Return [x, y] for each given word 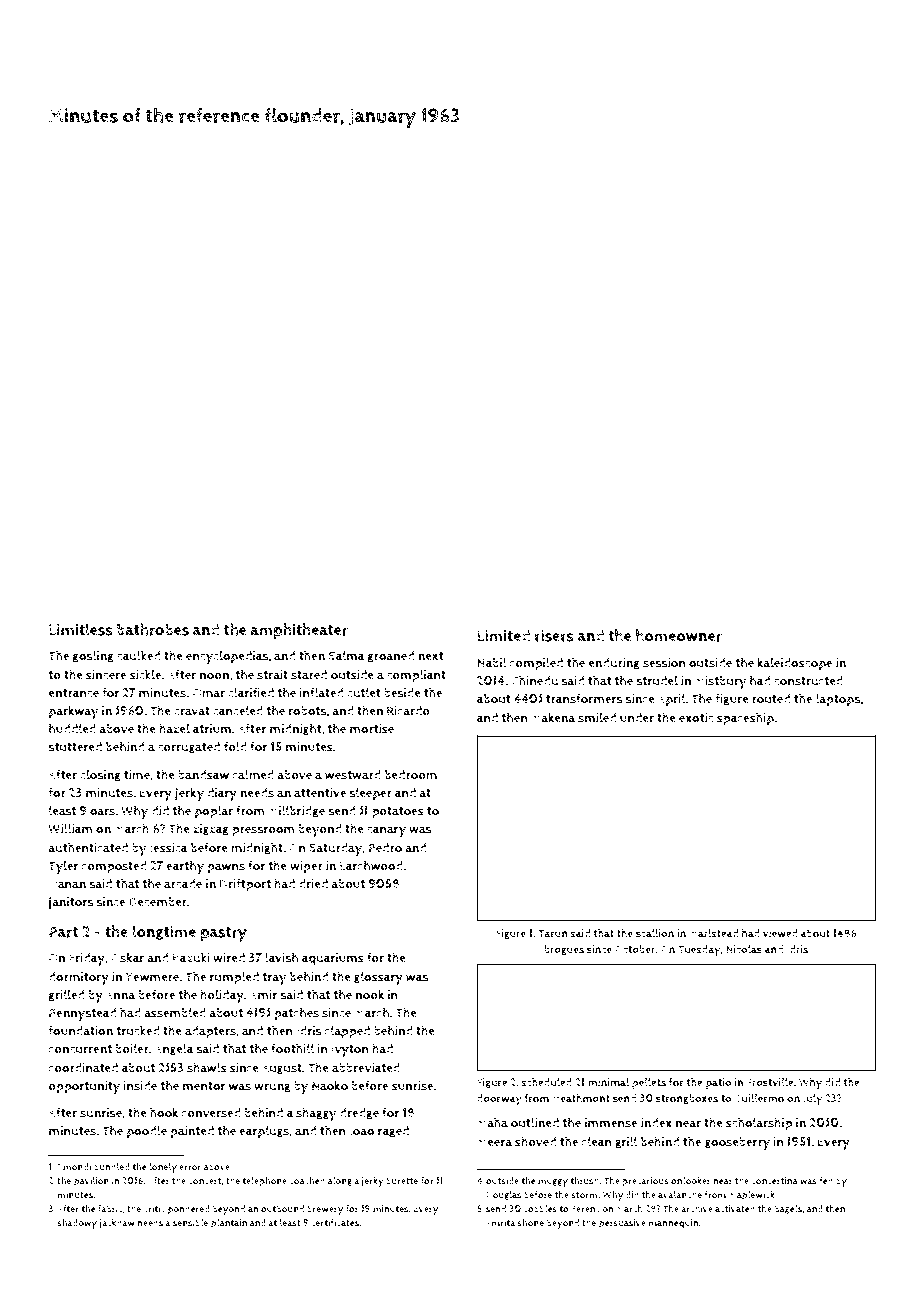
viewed [780, 933]
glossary [378, 978]
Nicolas [744, 949]
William [70, 828]
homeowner [679, 635]
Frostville [770, 1082]
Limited [503, 635]
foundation [80, 1030]
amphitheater [299, 631]
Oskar [127, 957]
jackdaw [117, 1224]
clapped [347, 1032]
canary [386, 831]
